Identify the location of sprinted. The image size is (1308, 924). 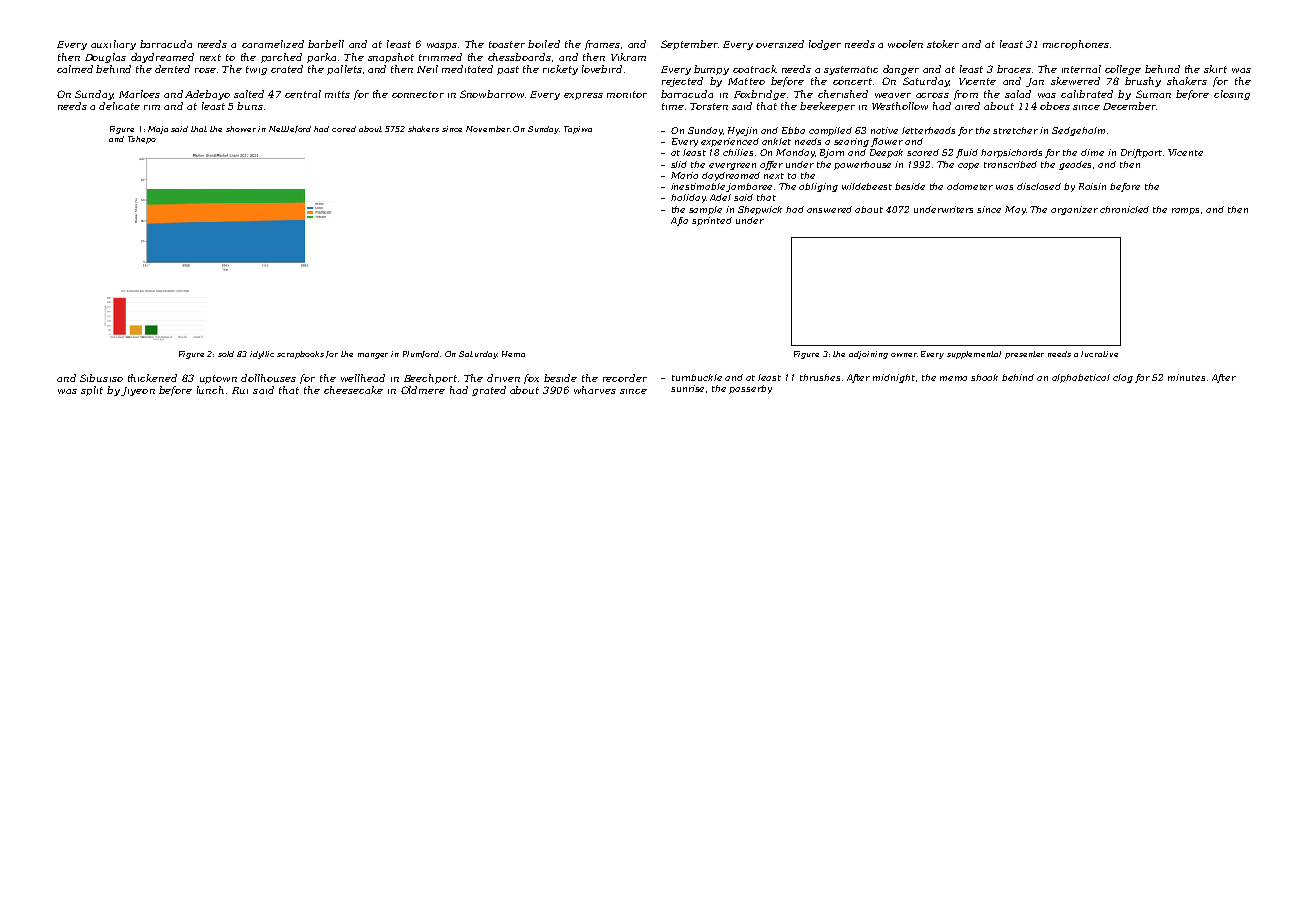
(712, 221).
